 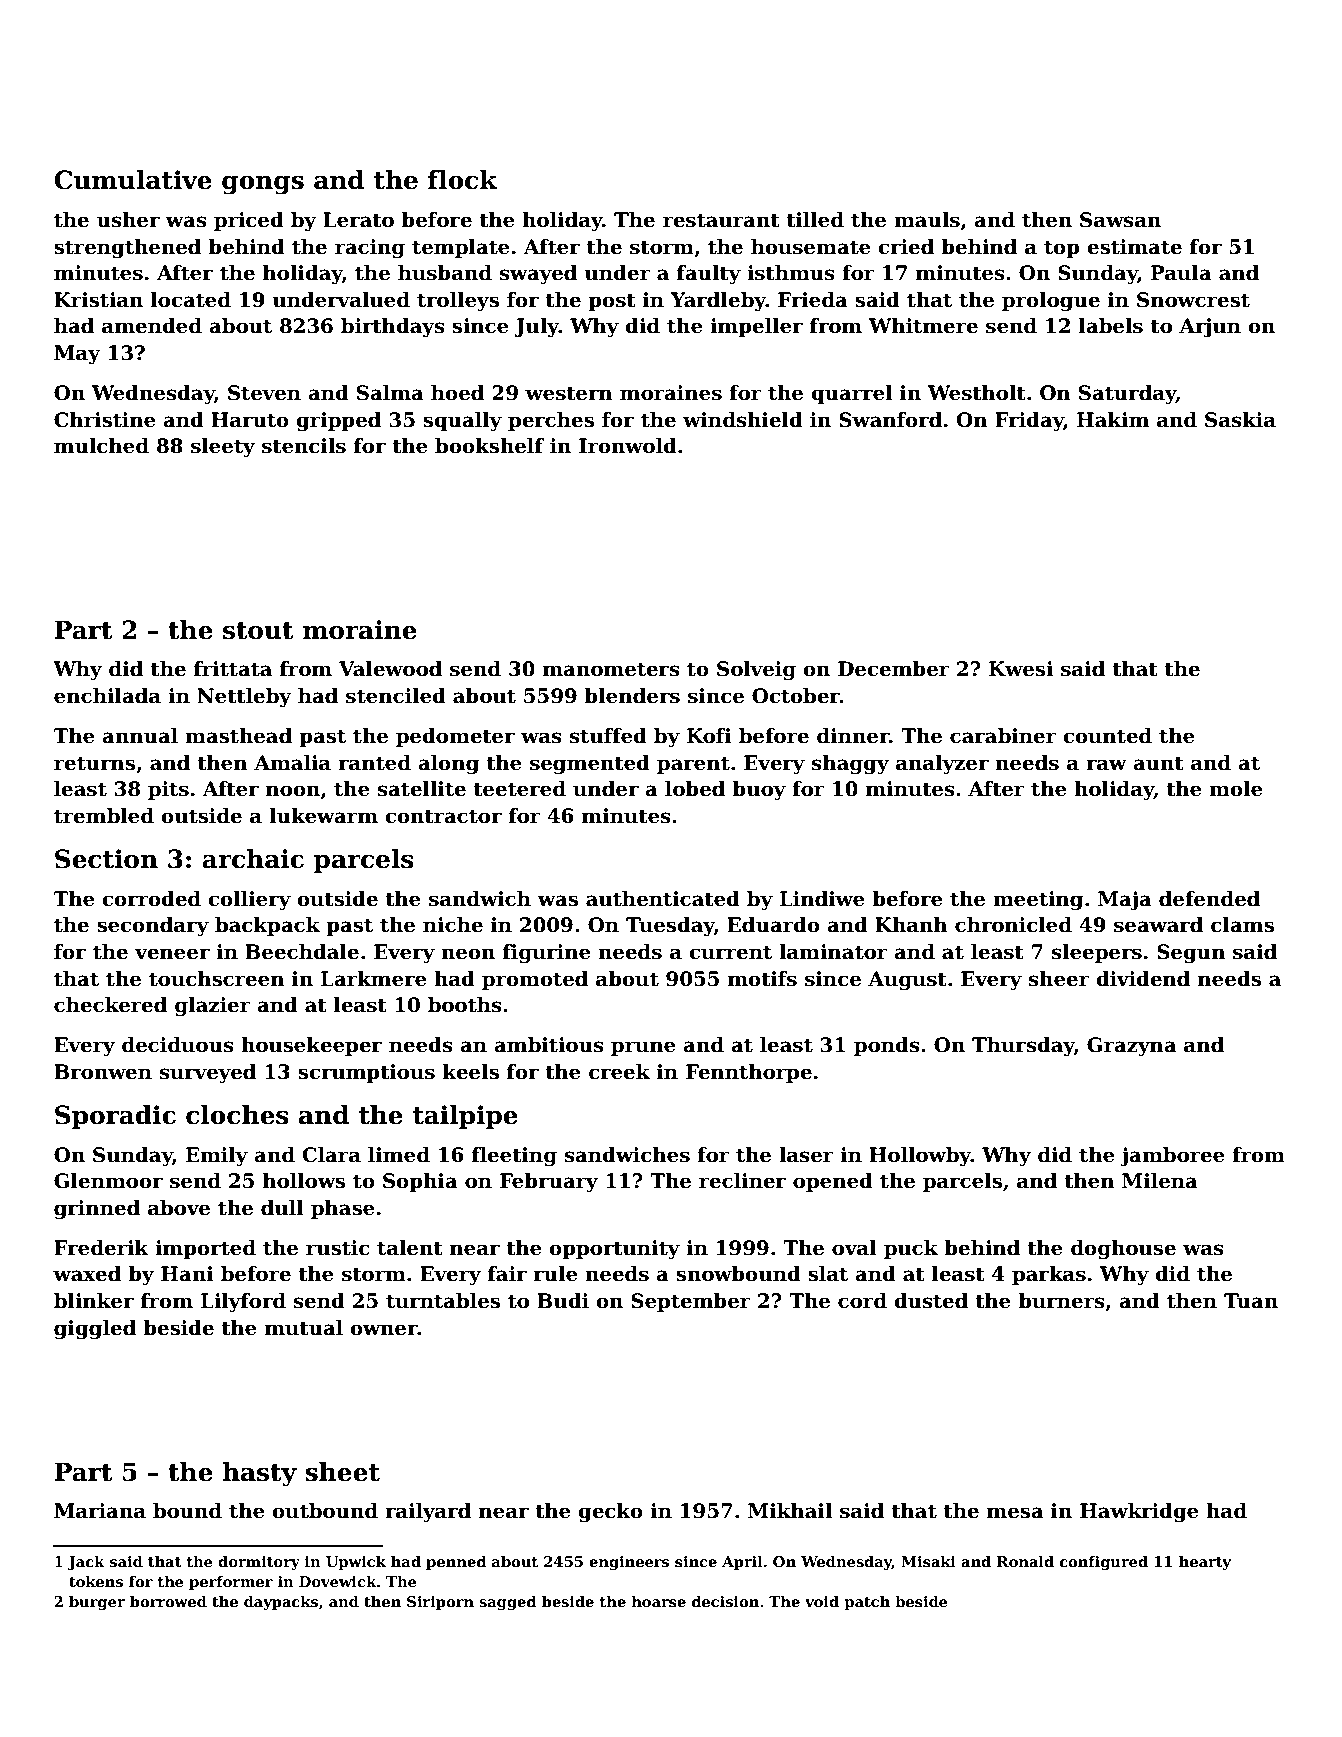 I want to click on flock, so click(x=462, y=180).
